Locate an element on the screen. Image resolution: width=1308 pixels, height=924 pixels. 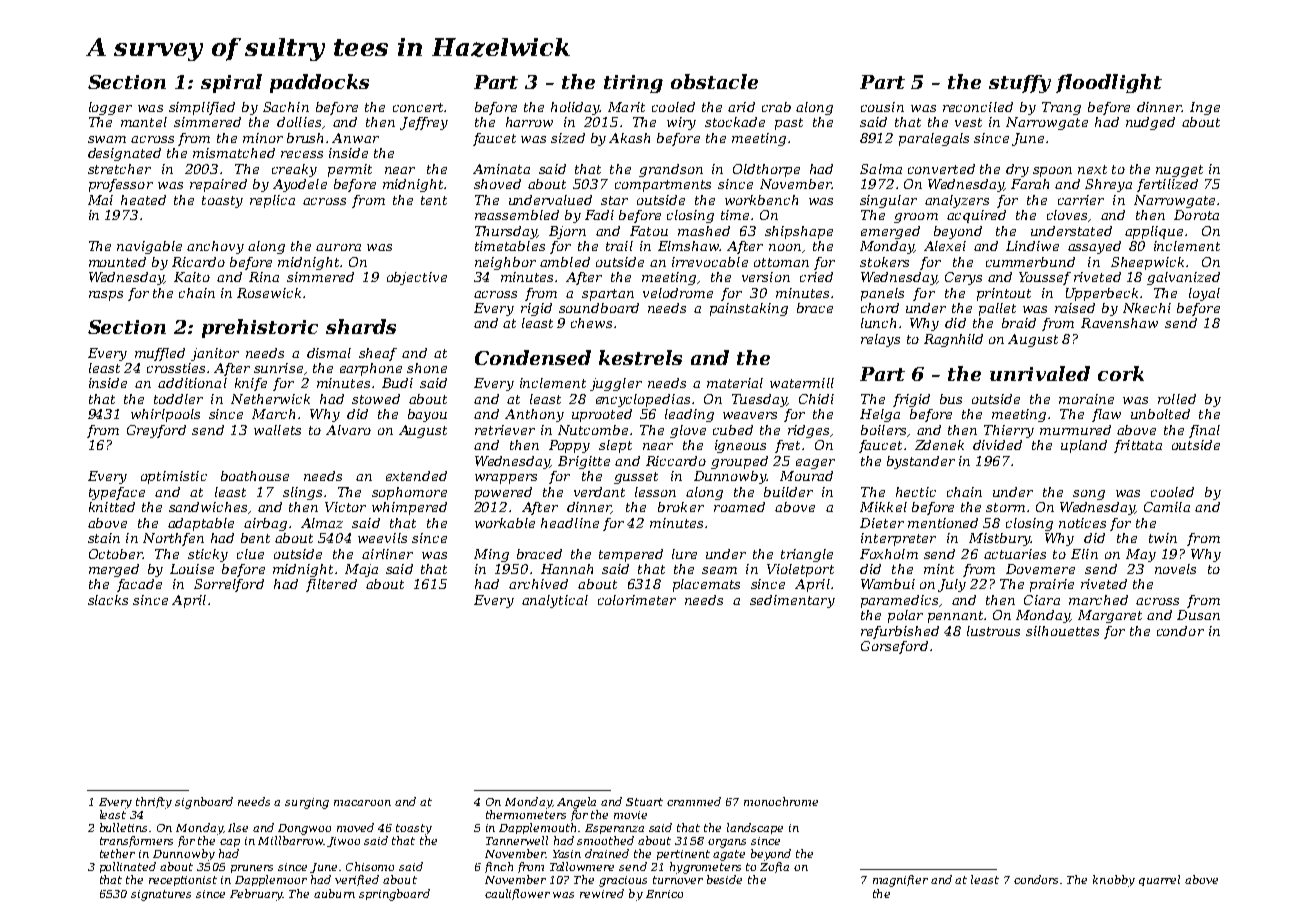
filtered is located at coordinates (331, 585).
